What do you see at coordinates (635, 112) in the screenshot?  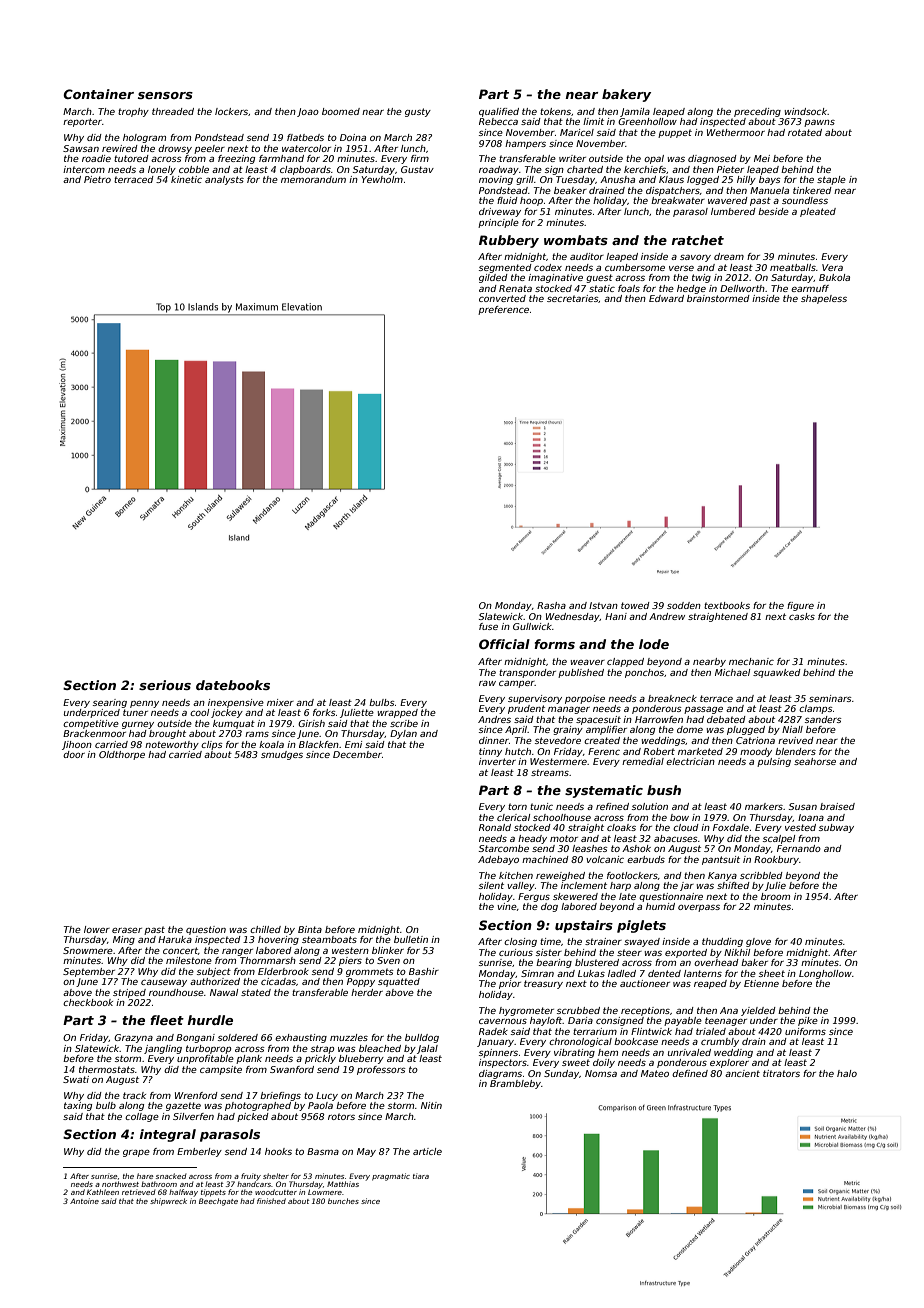 I see `Jamila` at bounding box center [635, 112].
